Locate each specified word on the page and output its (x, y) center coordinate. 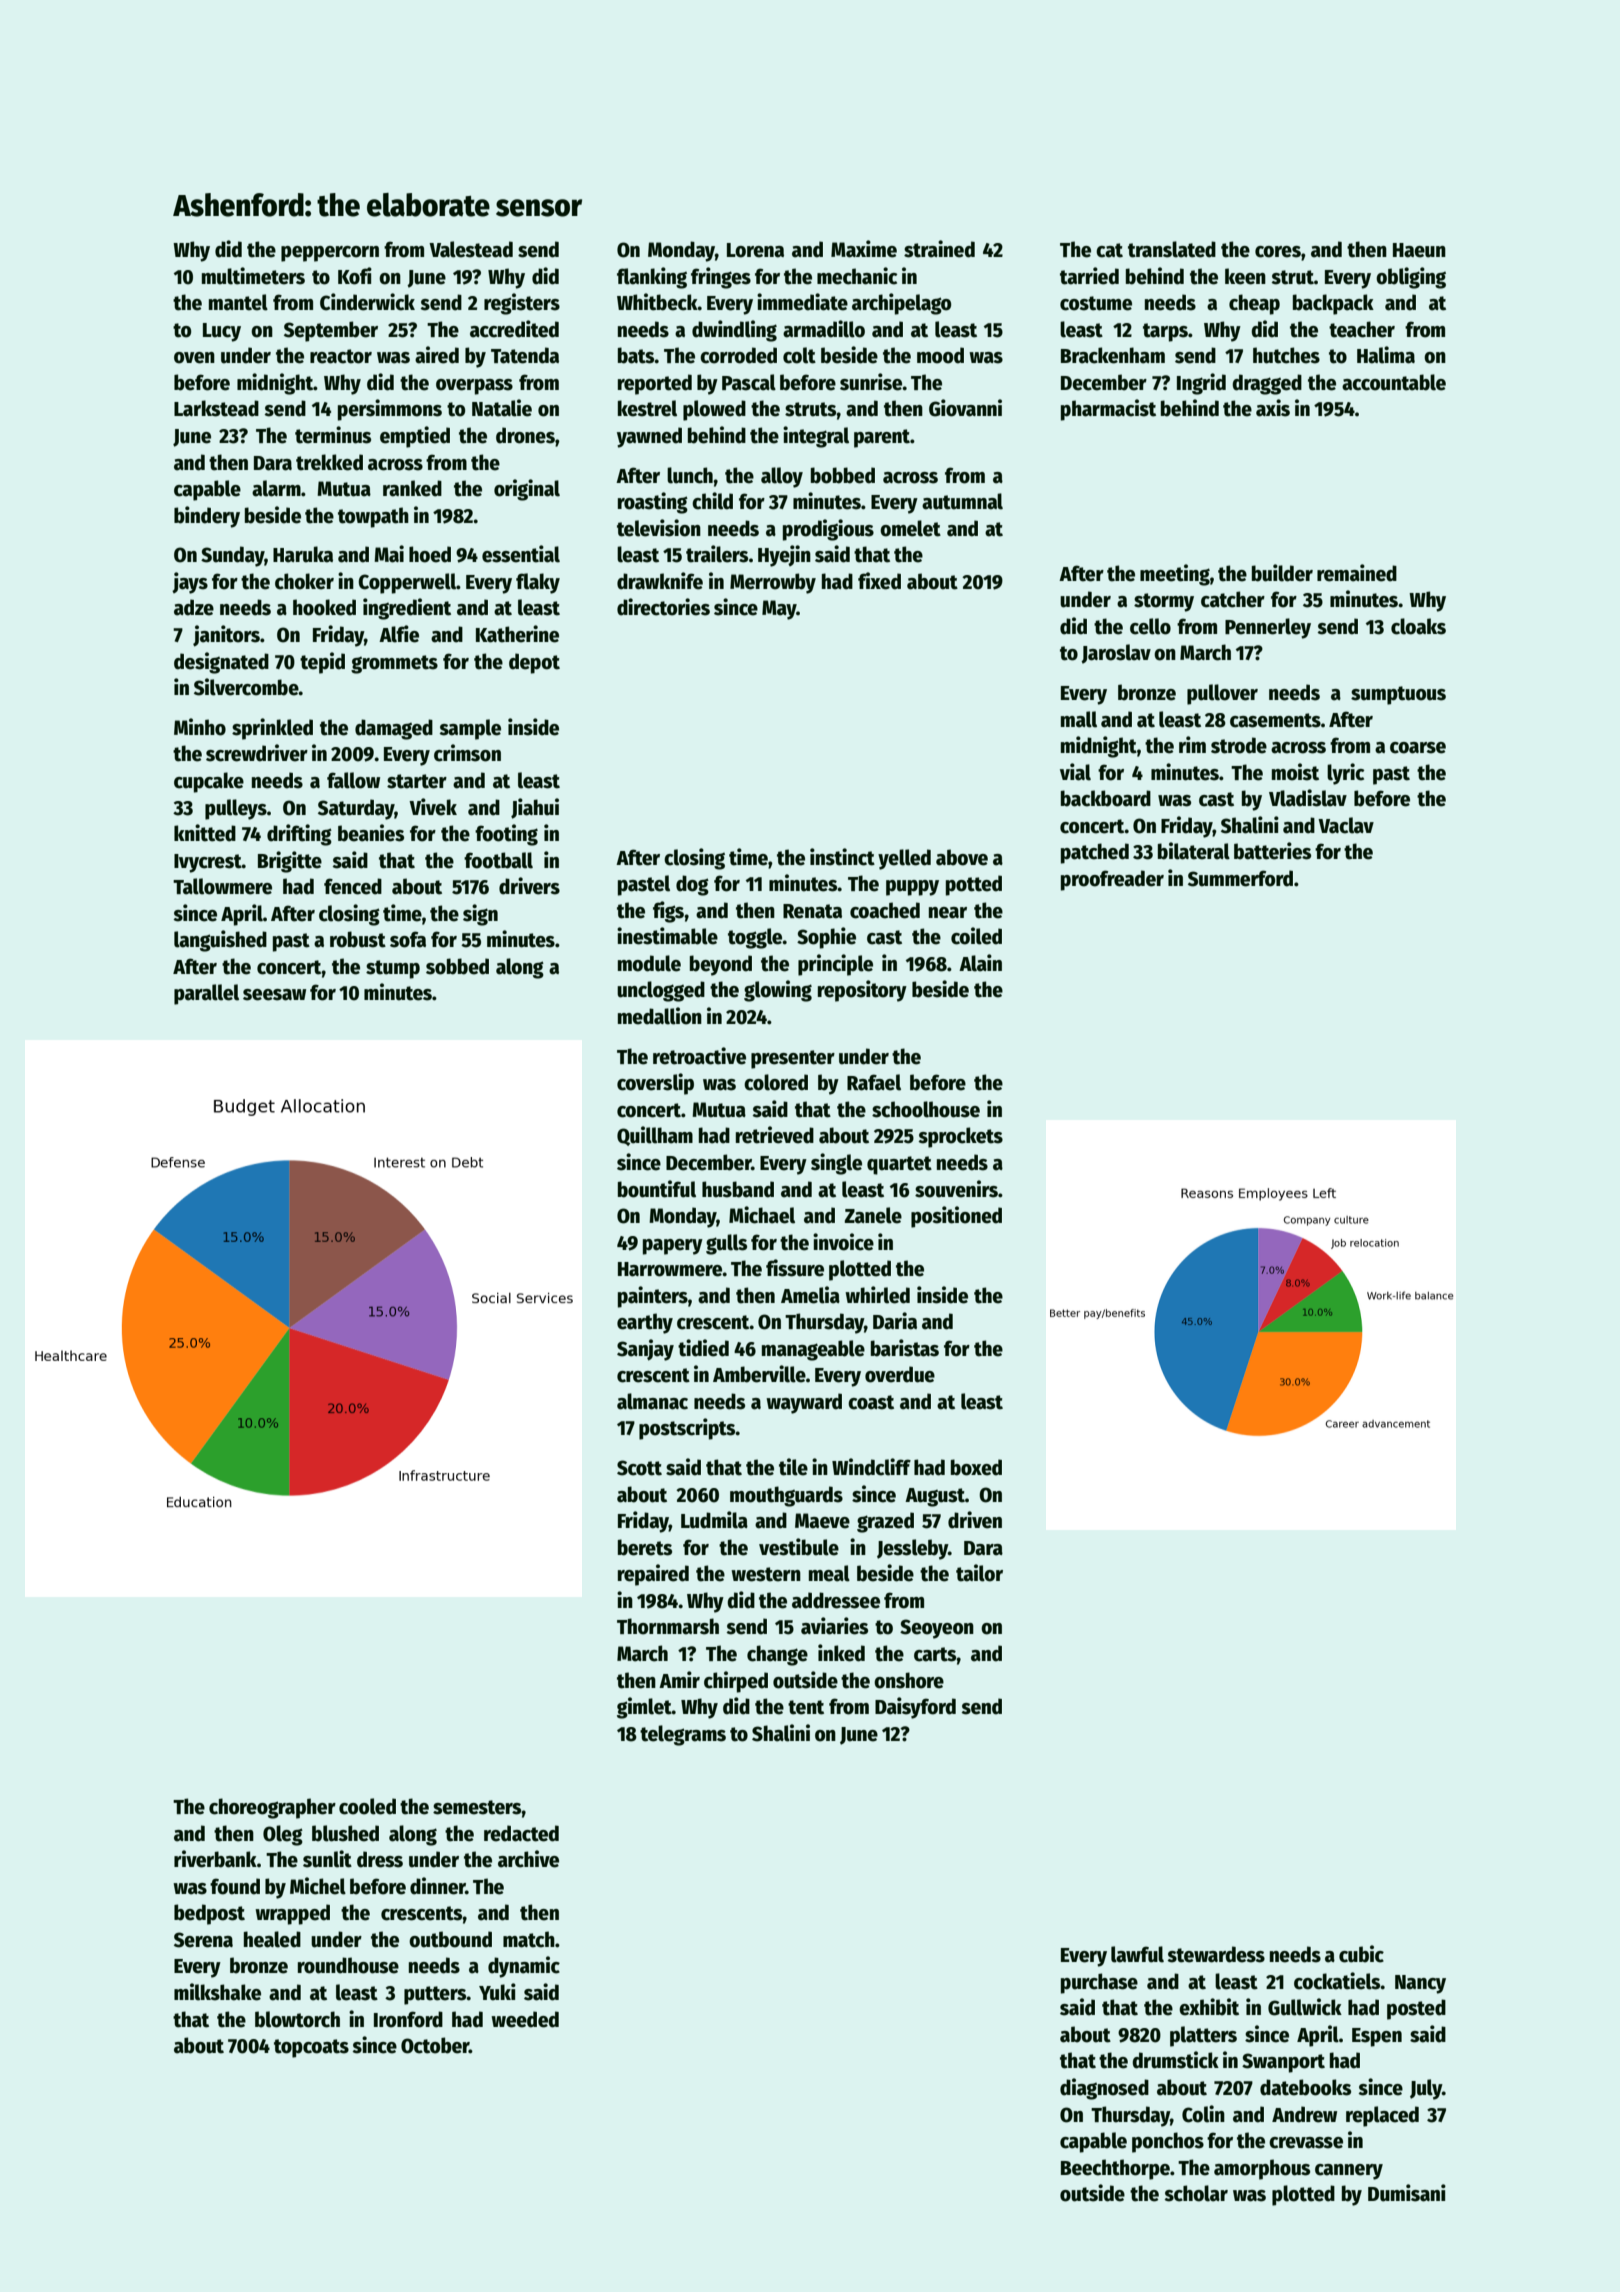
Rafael (874, 1082)
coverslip (655, 1084)
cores (1278, 252)
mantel (238, 302)
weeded (525, 2019)
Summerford (1240, 878)
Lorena (755, 250)
